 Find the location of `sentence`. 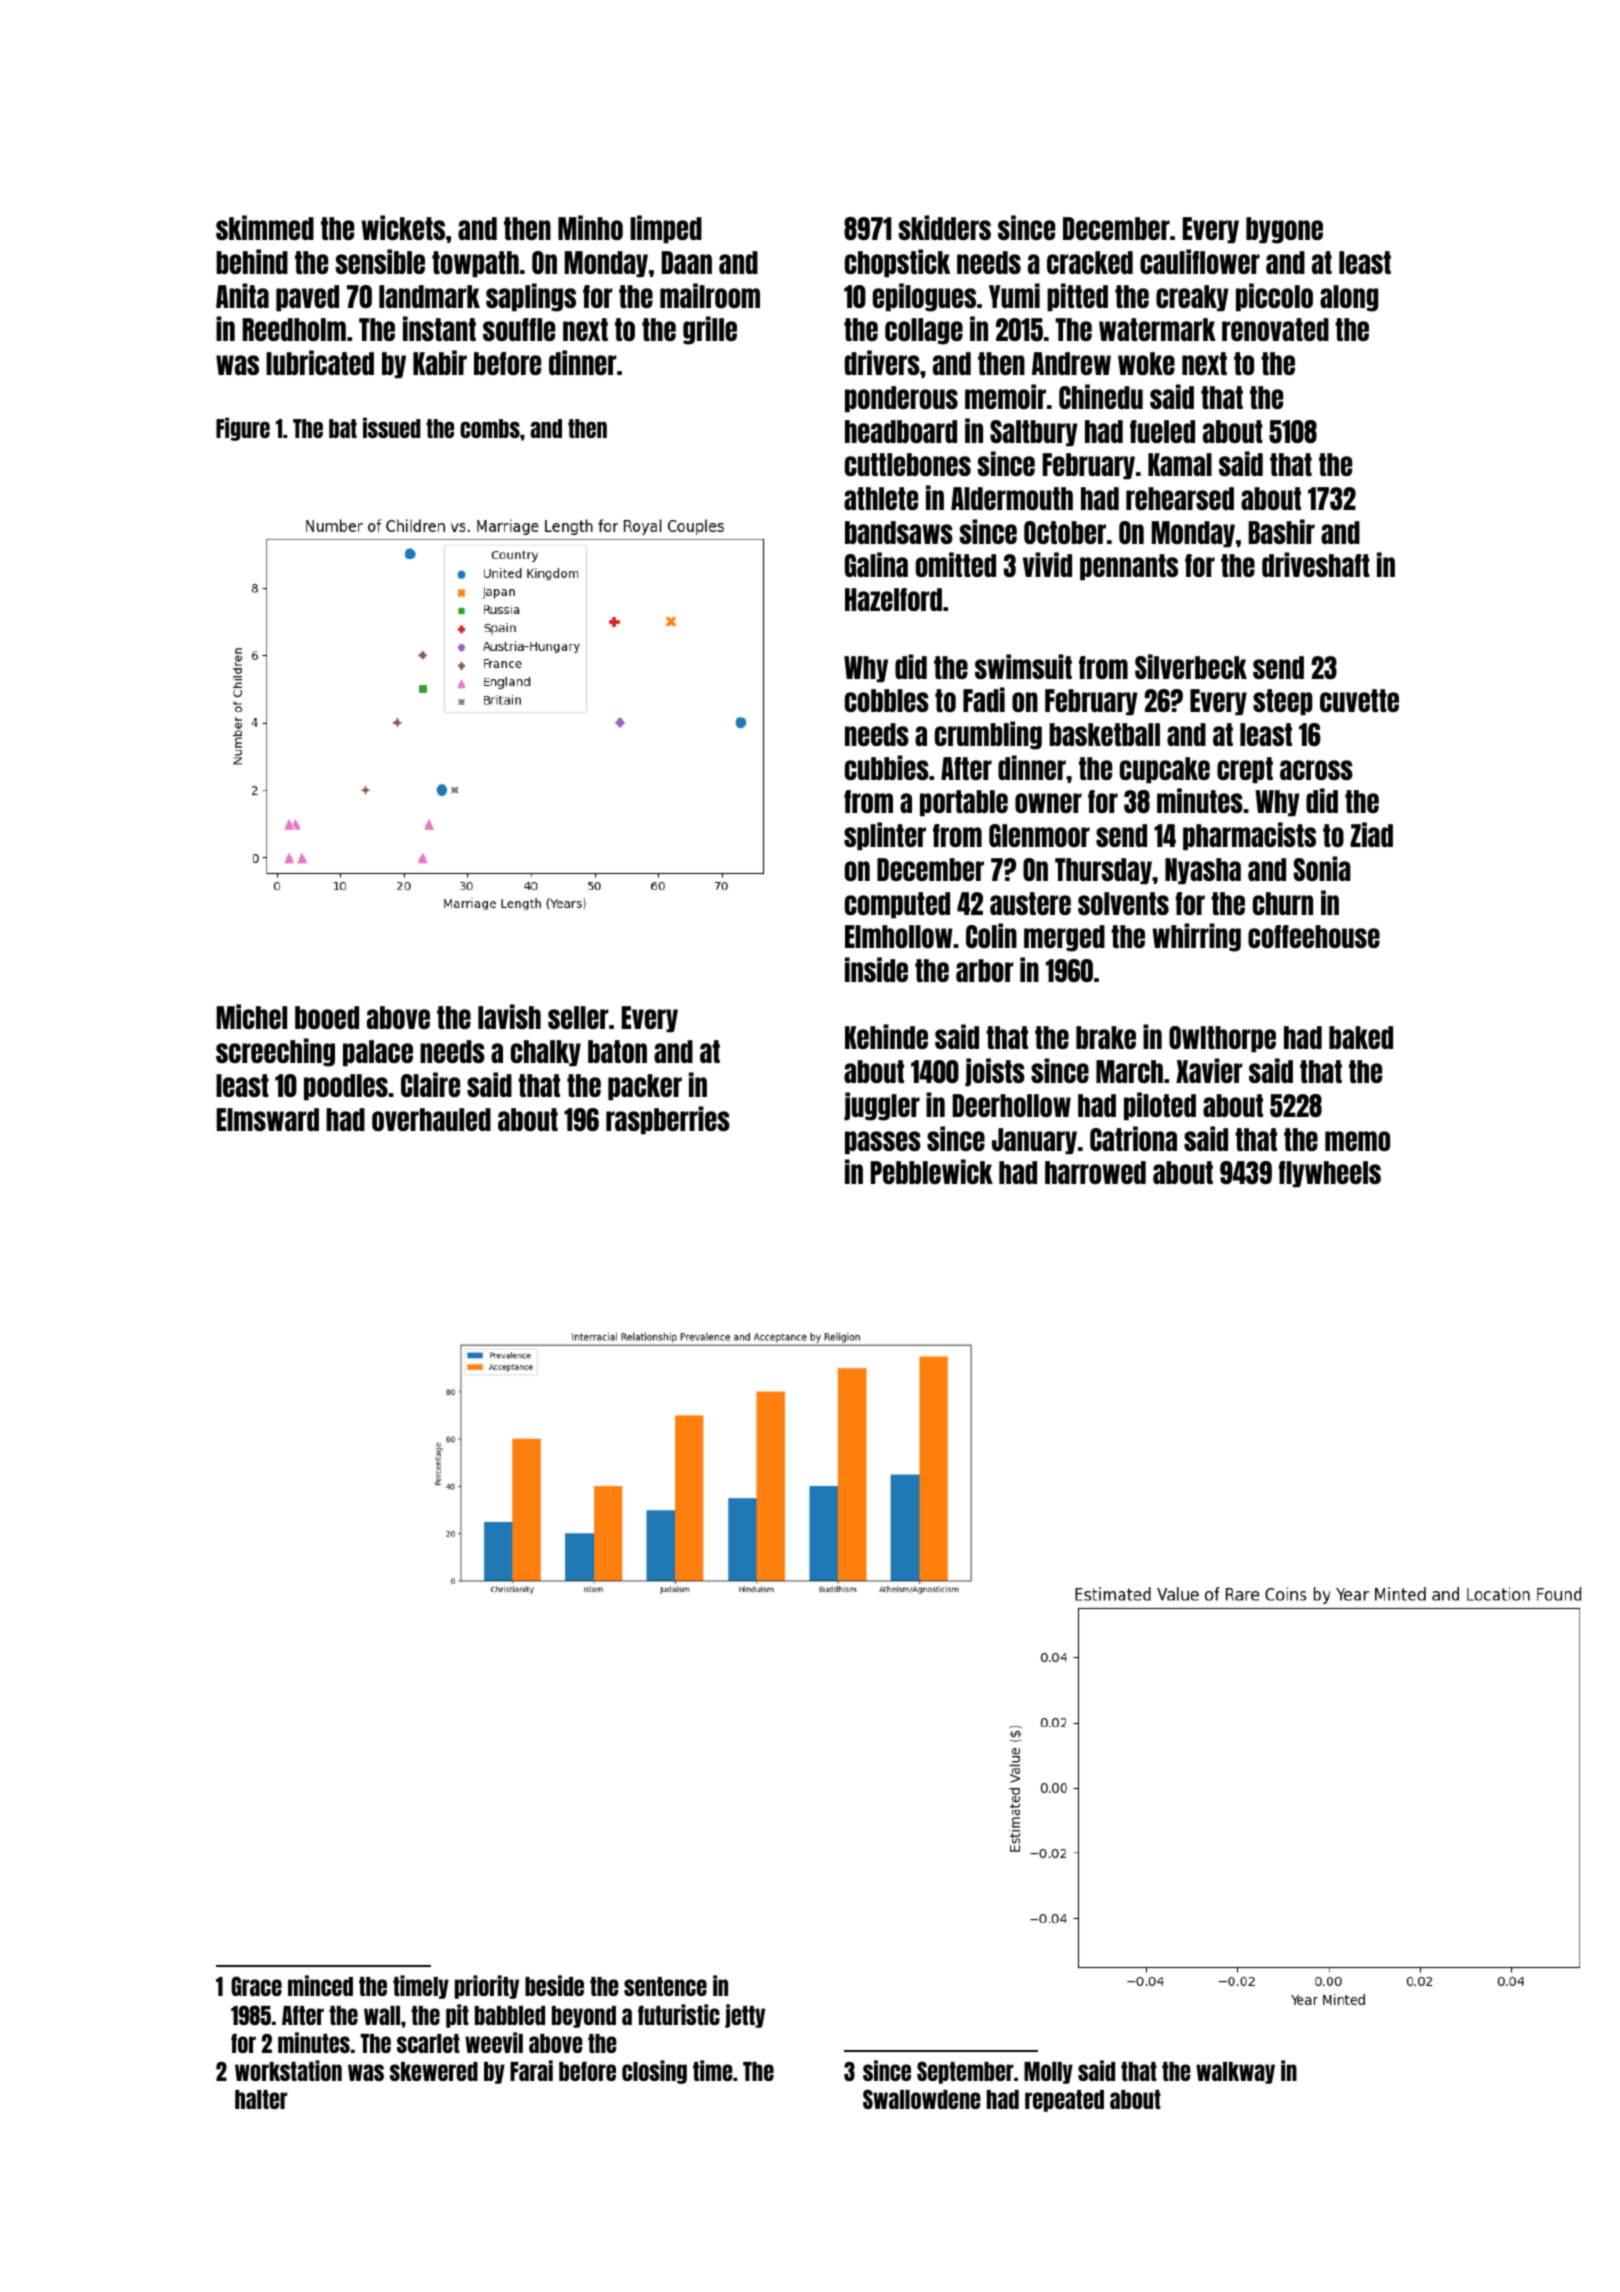

sentence is located at coordinates (665, 1986).
